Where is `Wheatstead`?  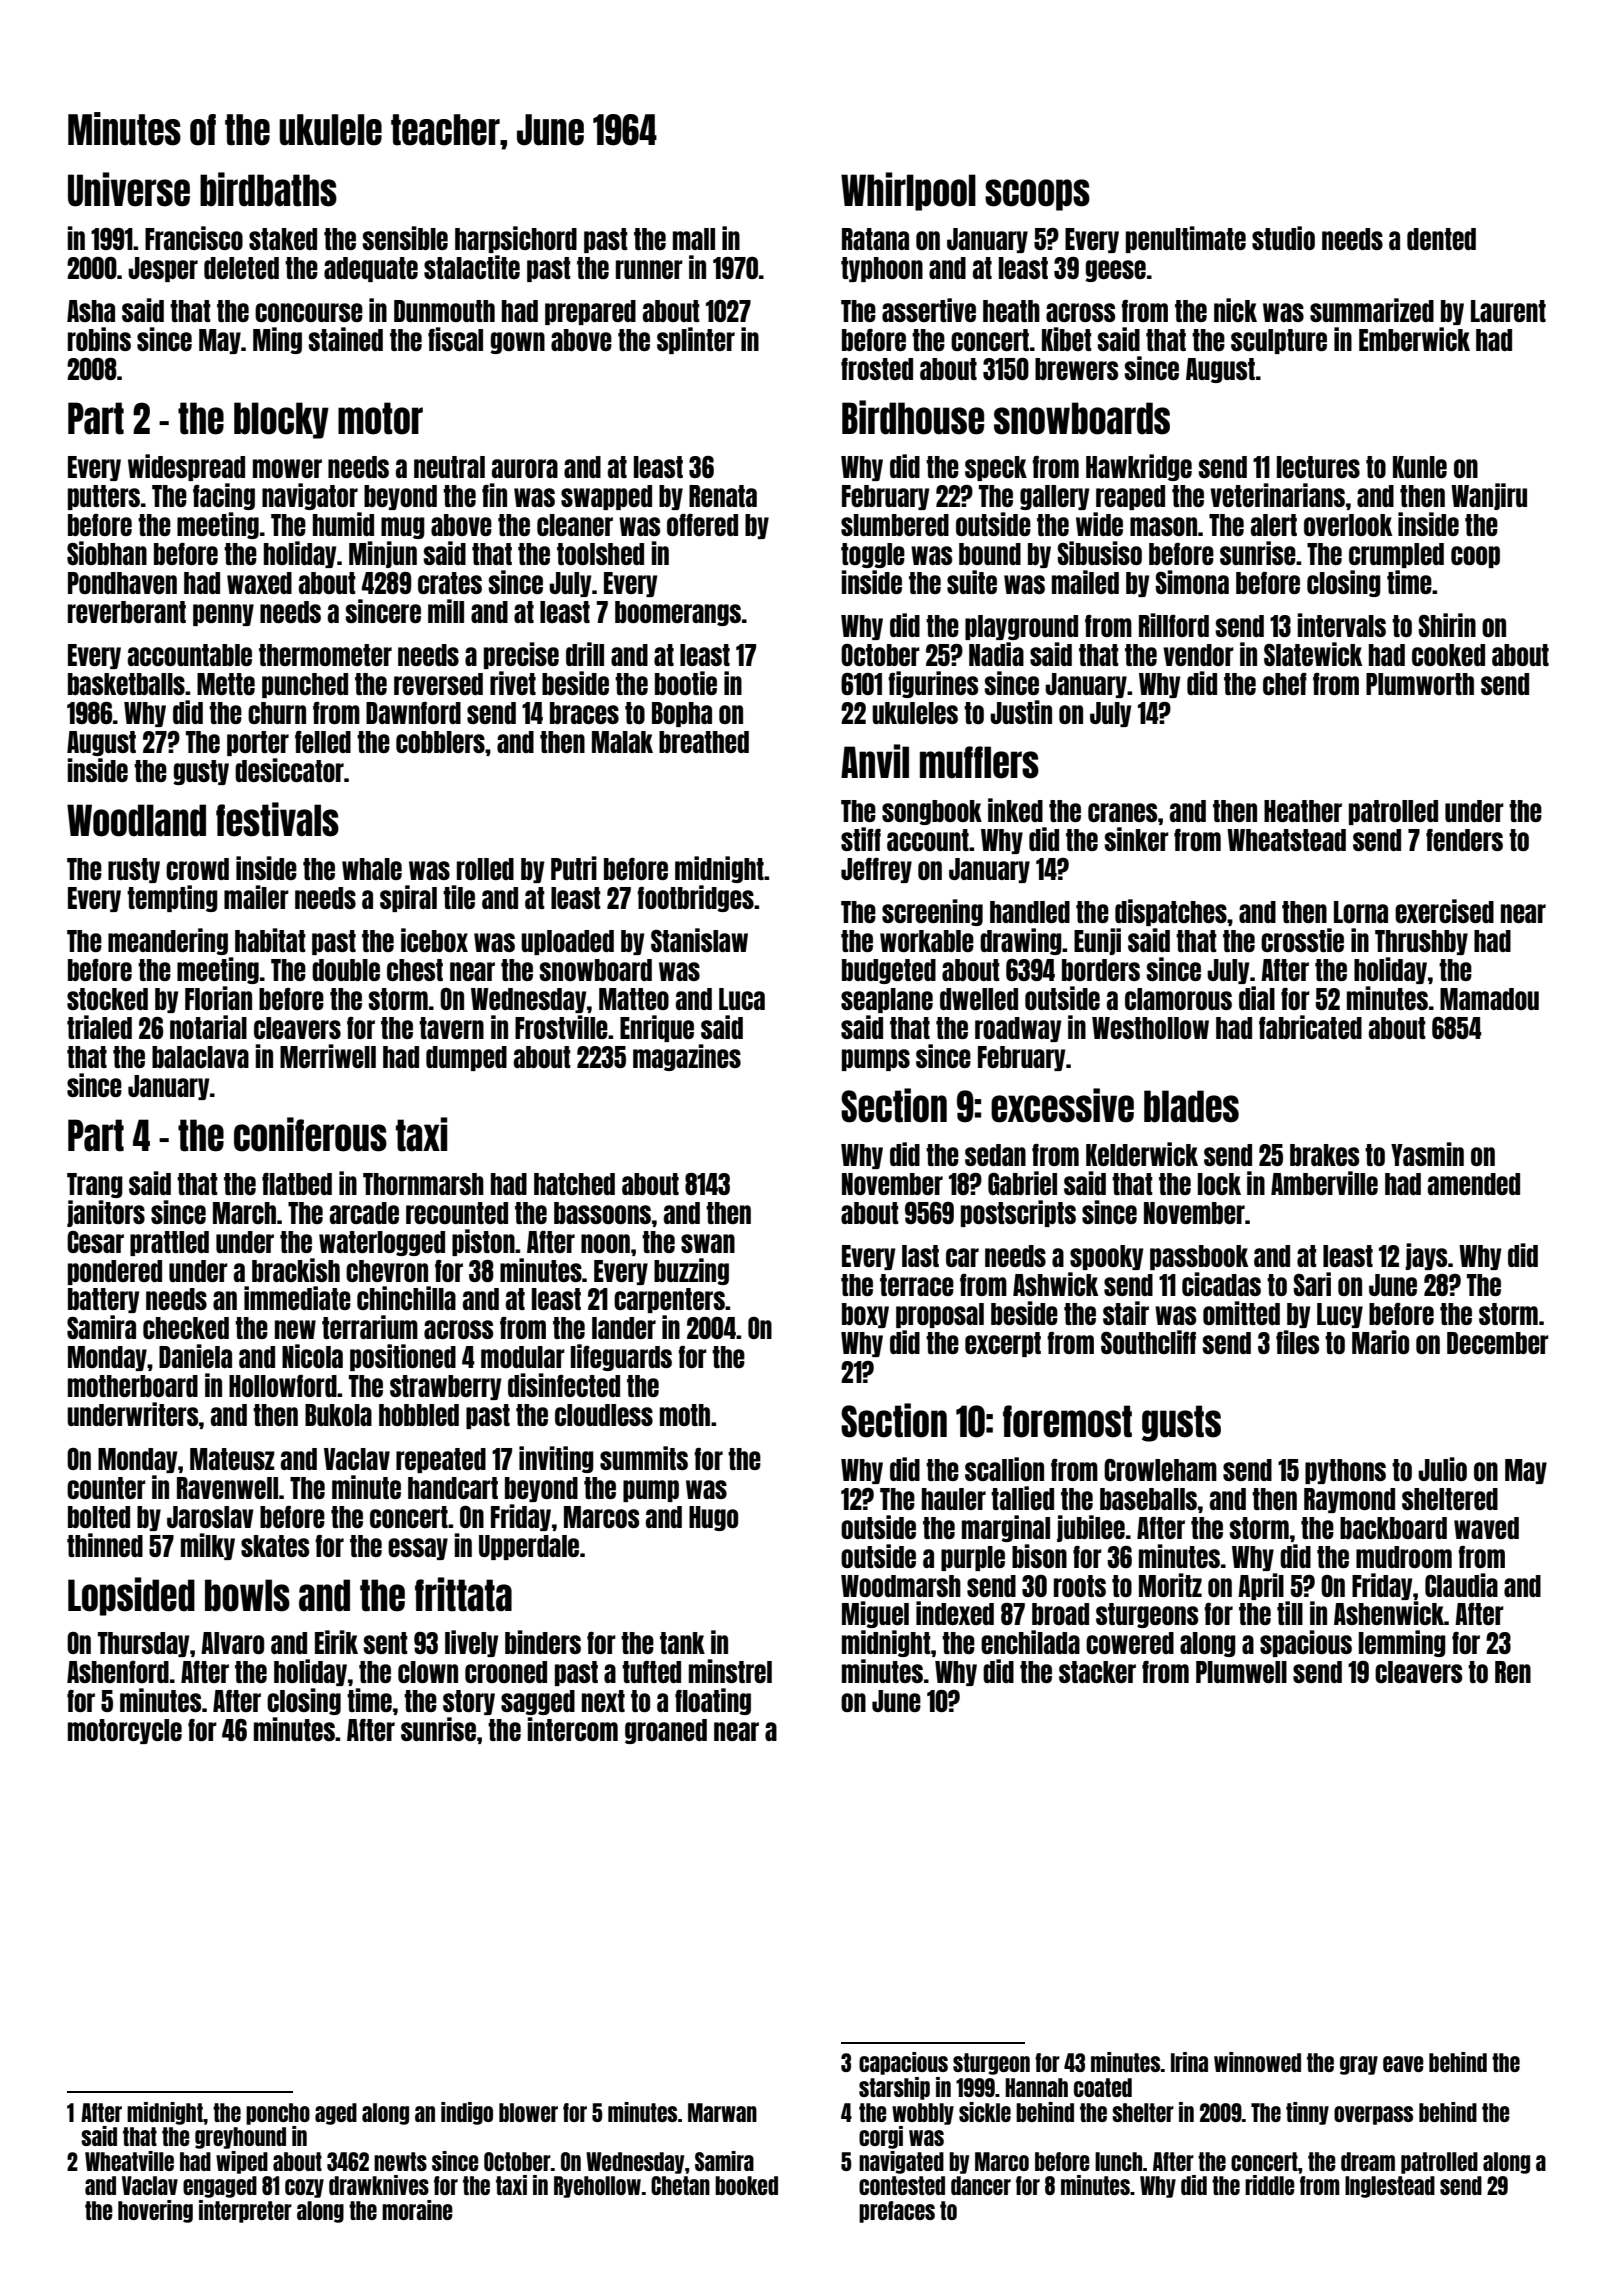 Wheatstead is located at coordinates (1286, 840).
